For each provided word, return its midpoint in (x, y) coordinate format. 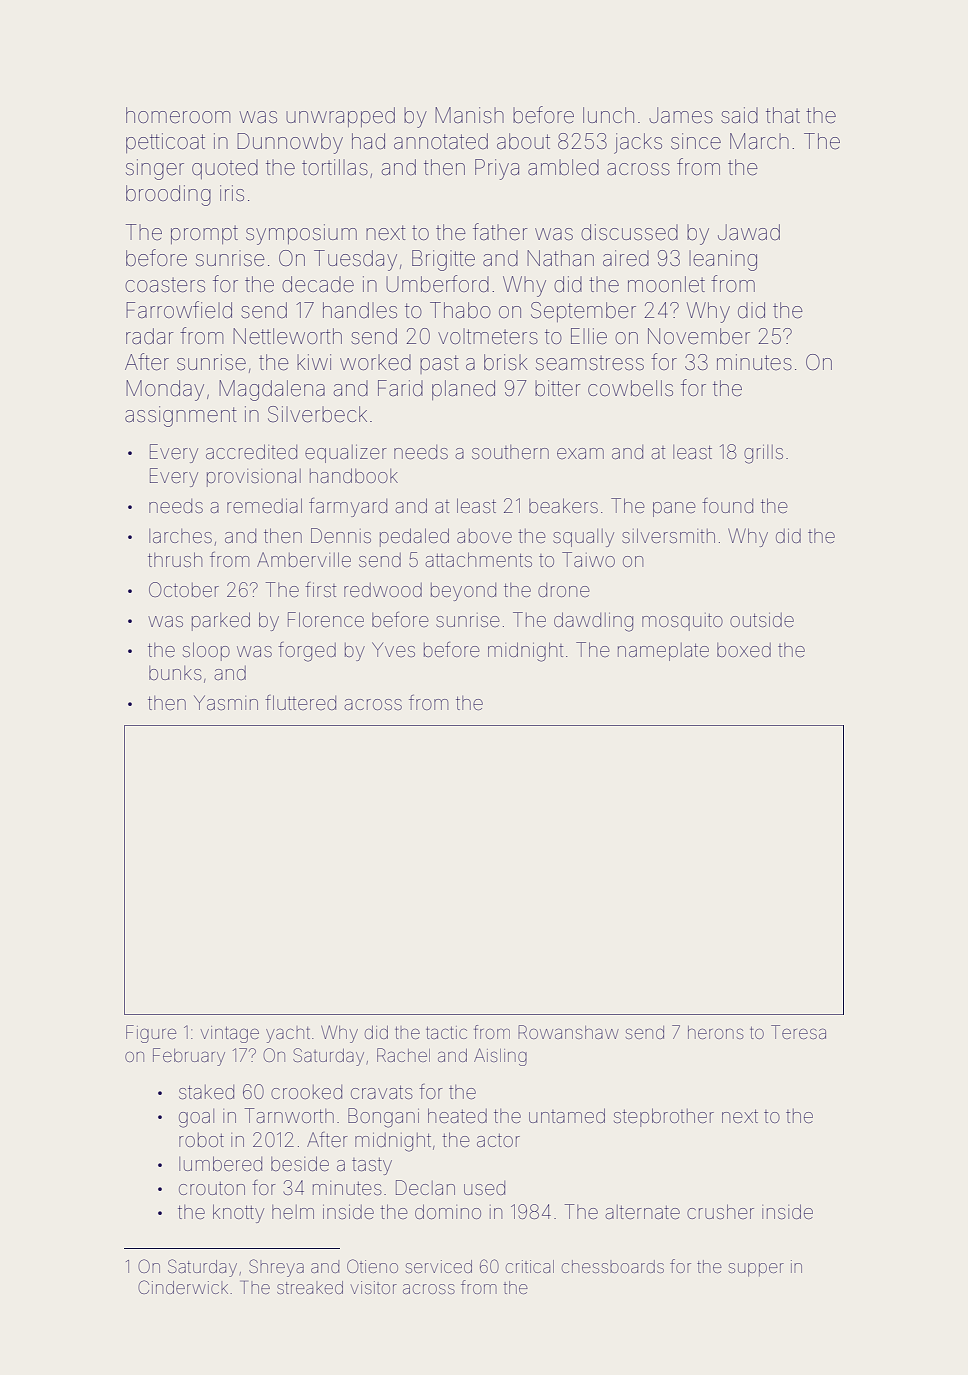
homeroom (178, 115)
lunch (608, 115)
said (739, 115)
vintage (230, 1034)
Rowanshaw (568, 1032)
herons (716, 1032)
